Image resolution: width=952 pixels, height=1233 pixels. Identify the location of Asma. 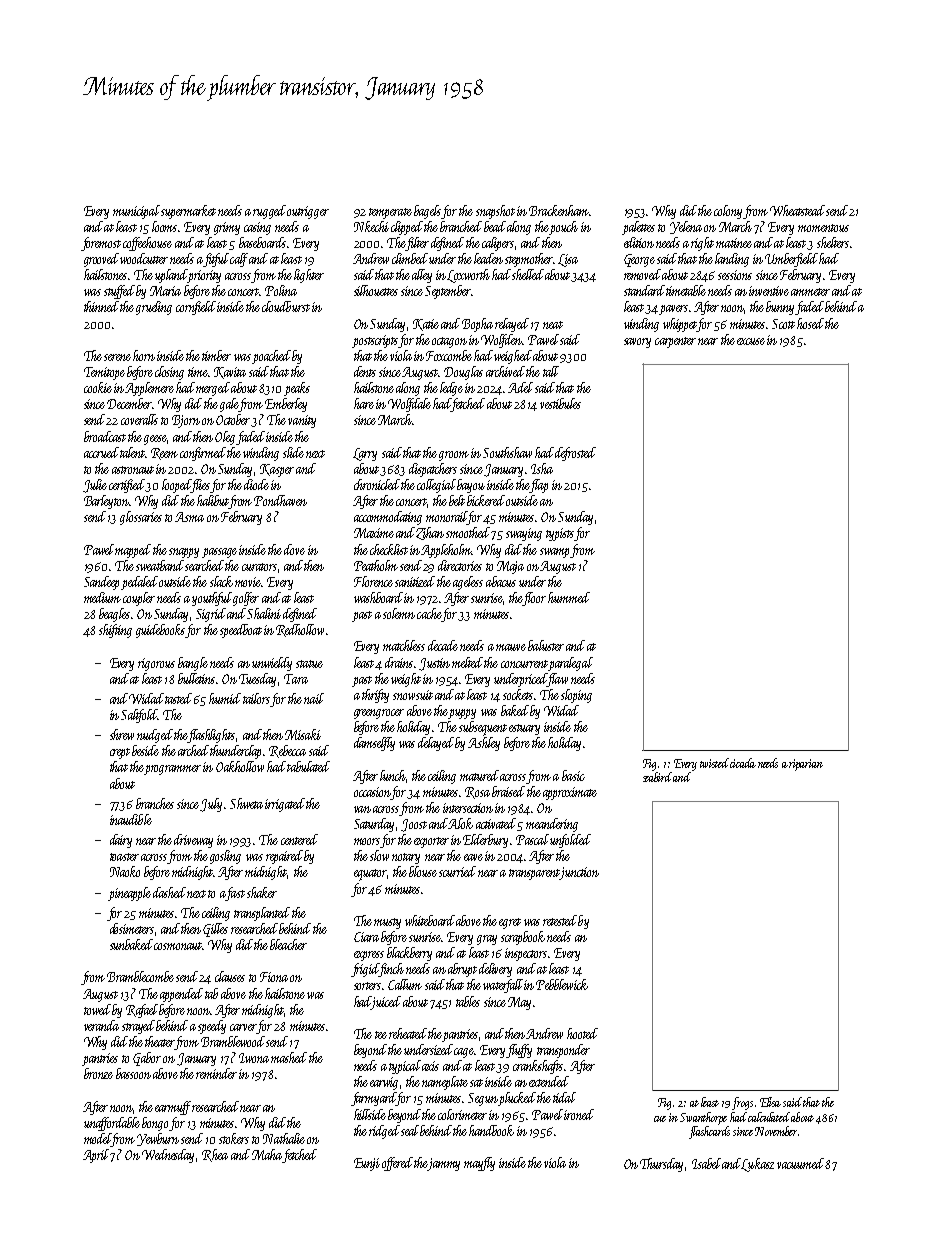
(189, 517).
